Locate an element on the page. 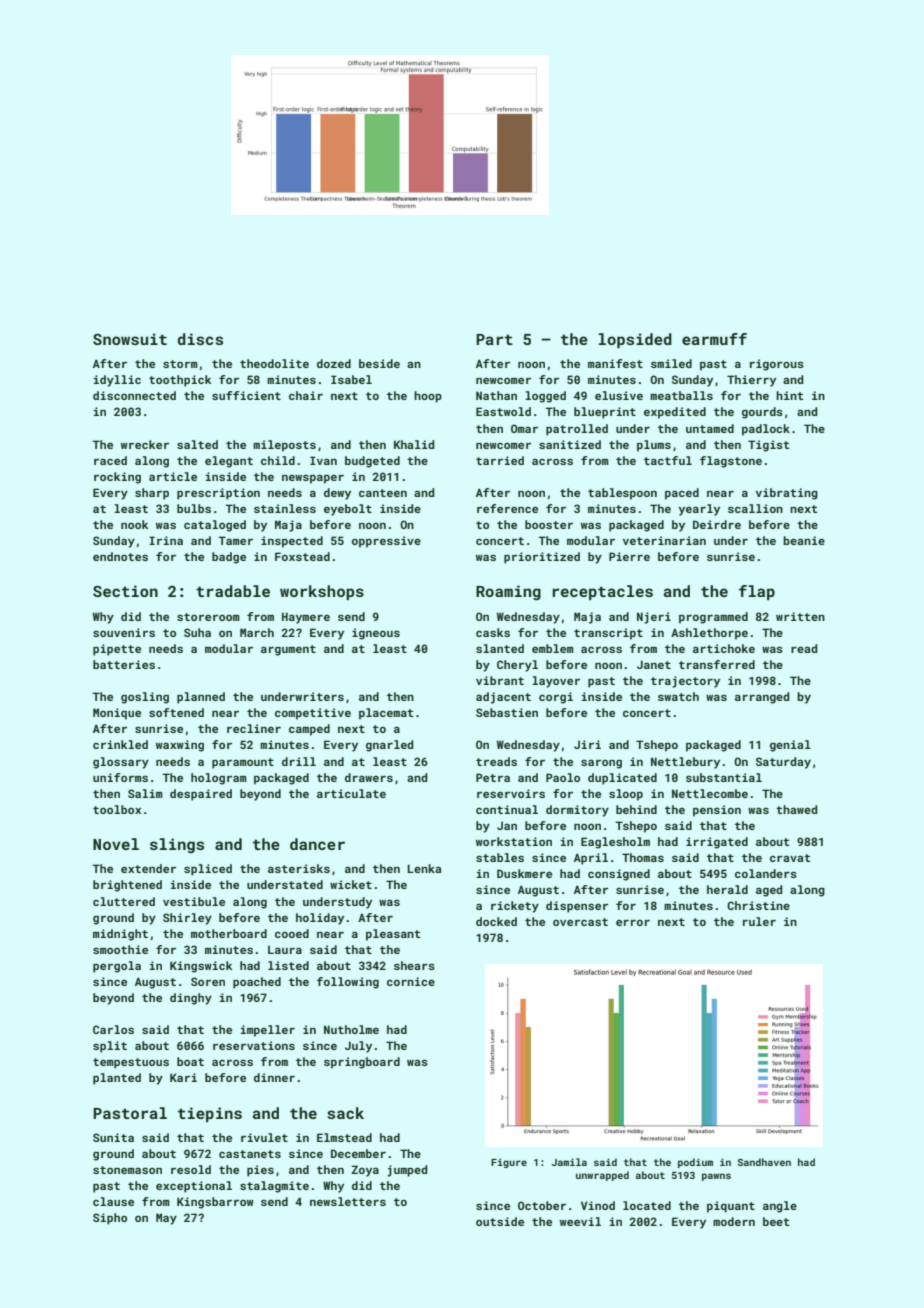 Image resolution: width=924 pixels, height=1308 pixels. expedited is located at coordinates (675, 413).
